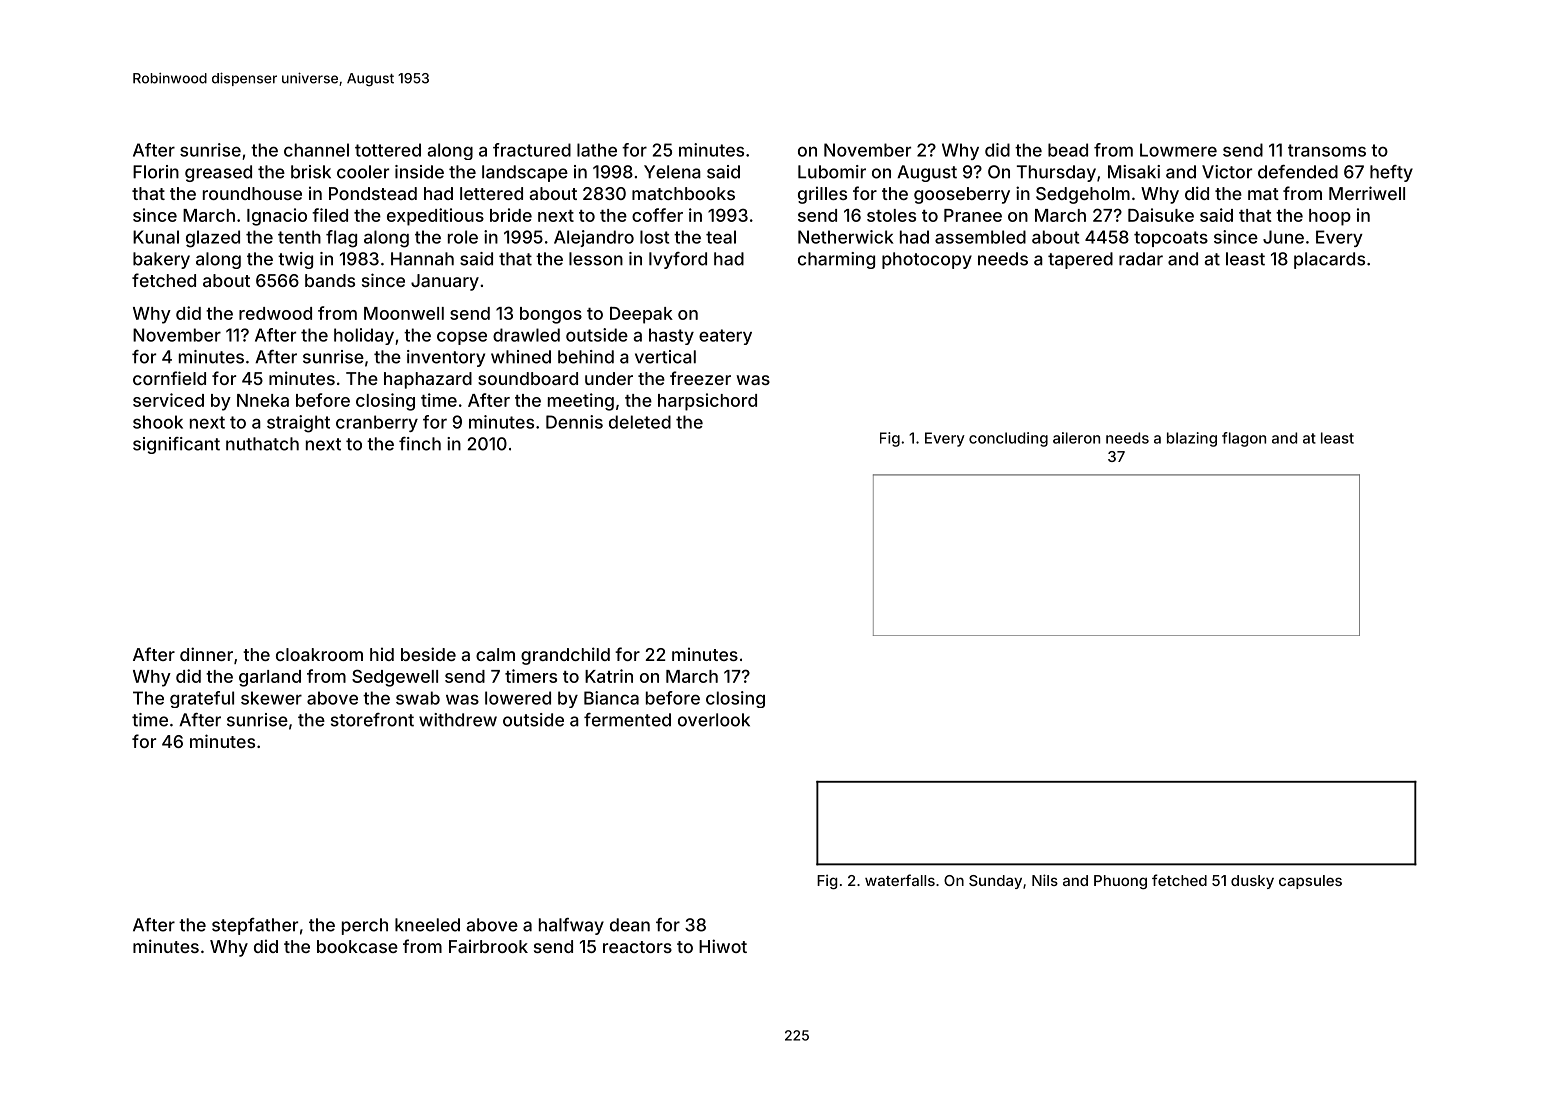  Describe the element at coordinates (357, 946) in the document. I see `bookcase` at that location.
